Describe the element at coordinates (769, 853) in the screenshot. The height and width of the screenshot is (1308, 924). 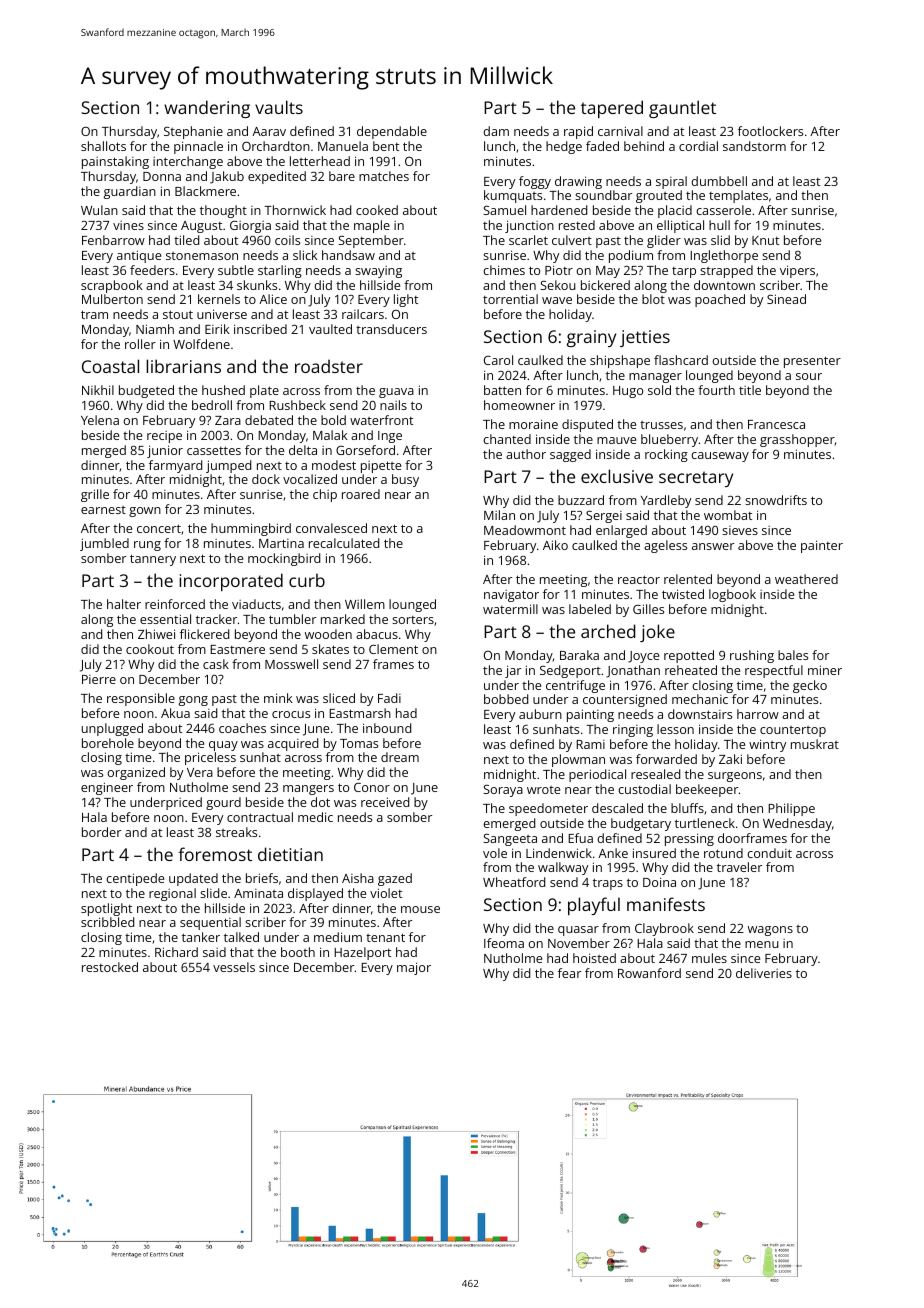
I see `conduit` at that location.
